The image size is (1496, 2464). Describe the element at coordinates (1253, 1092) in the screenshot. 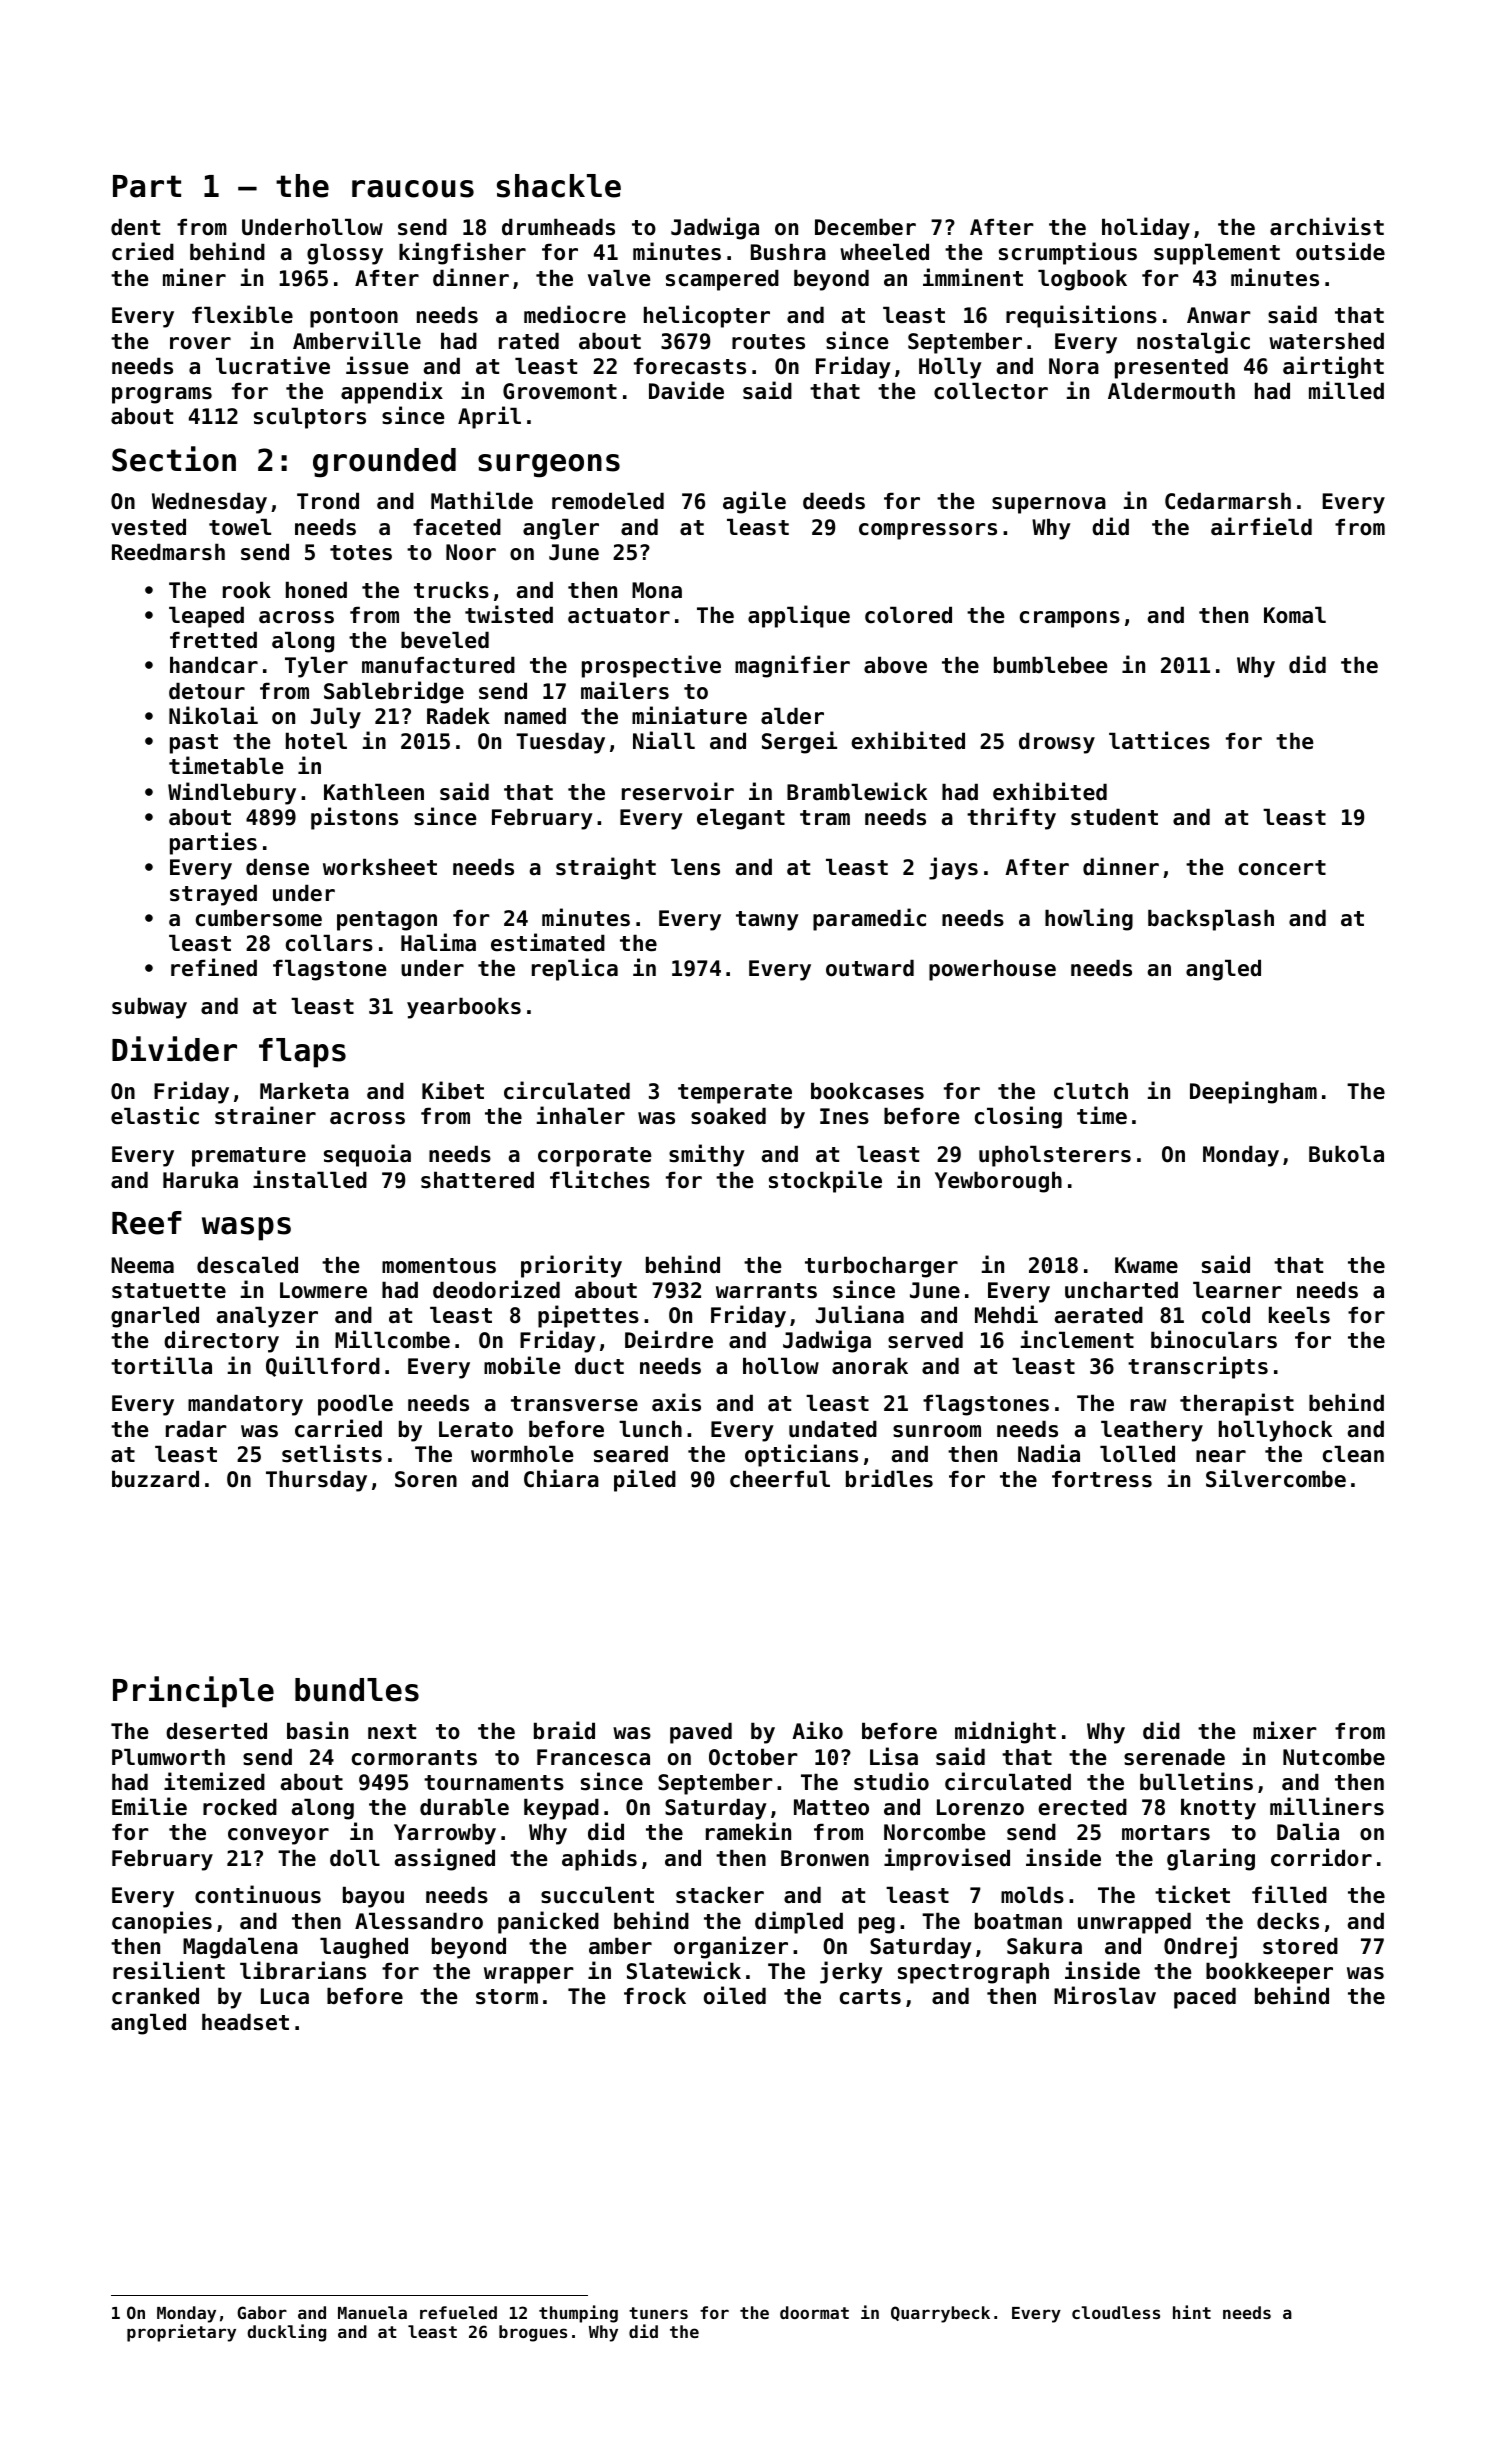

I see `Deepingham` at that location.
